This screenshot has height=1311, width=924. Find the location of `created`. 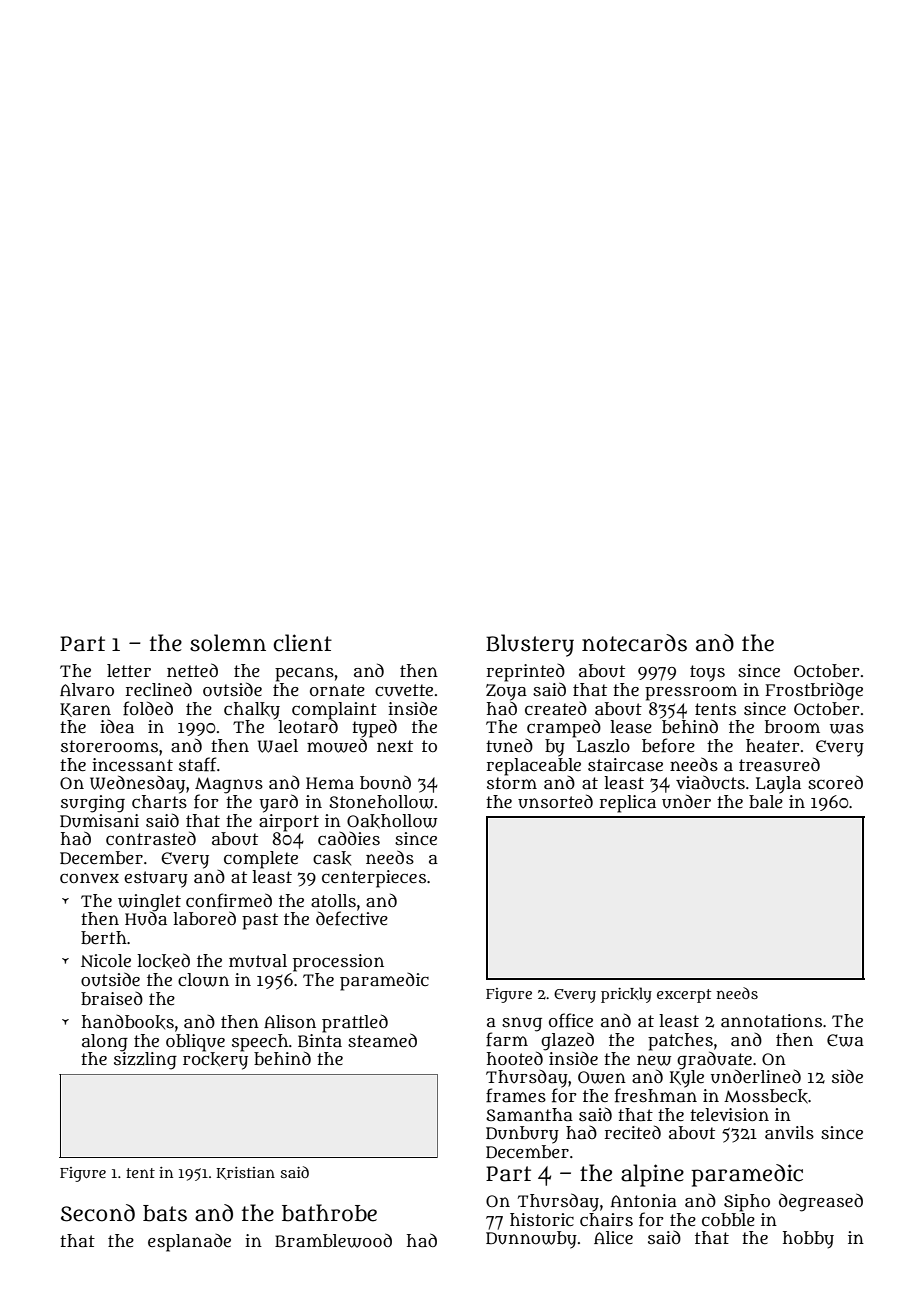

created is located at coordinates (556, 708).
